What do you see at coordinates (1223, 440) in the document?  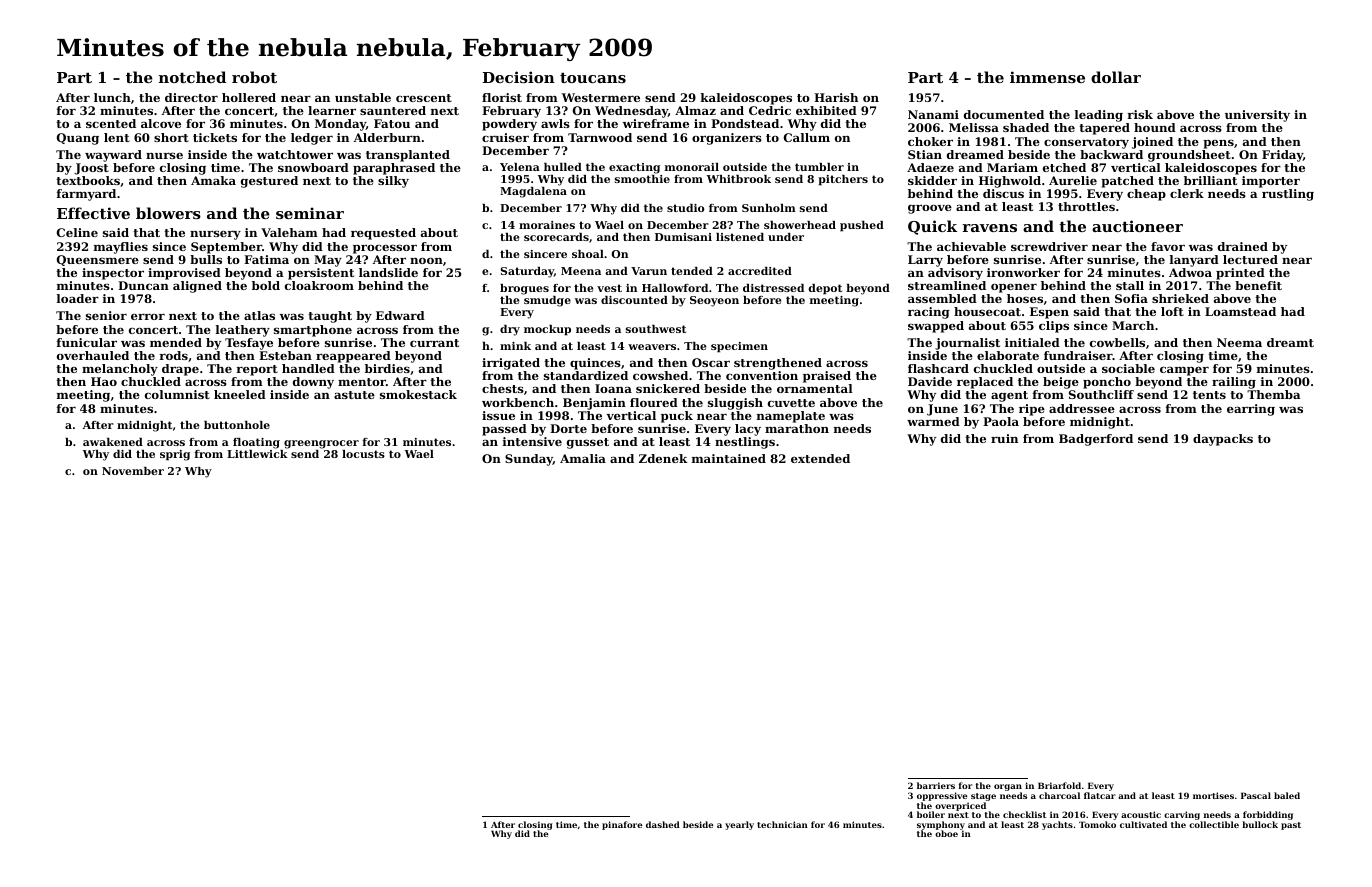 I see `daypacks` at bounding box center [1223, 440].
